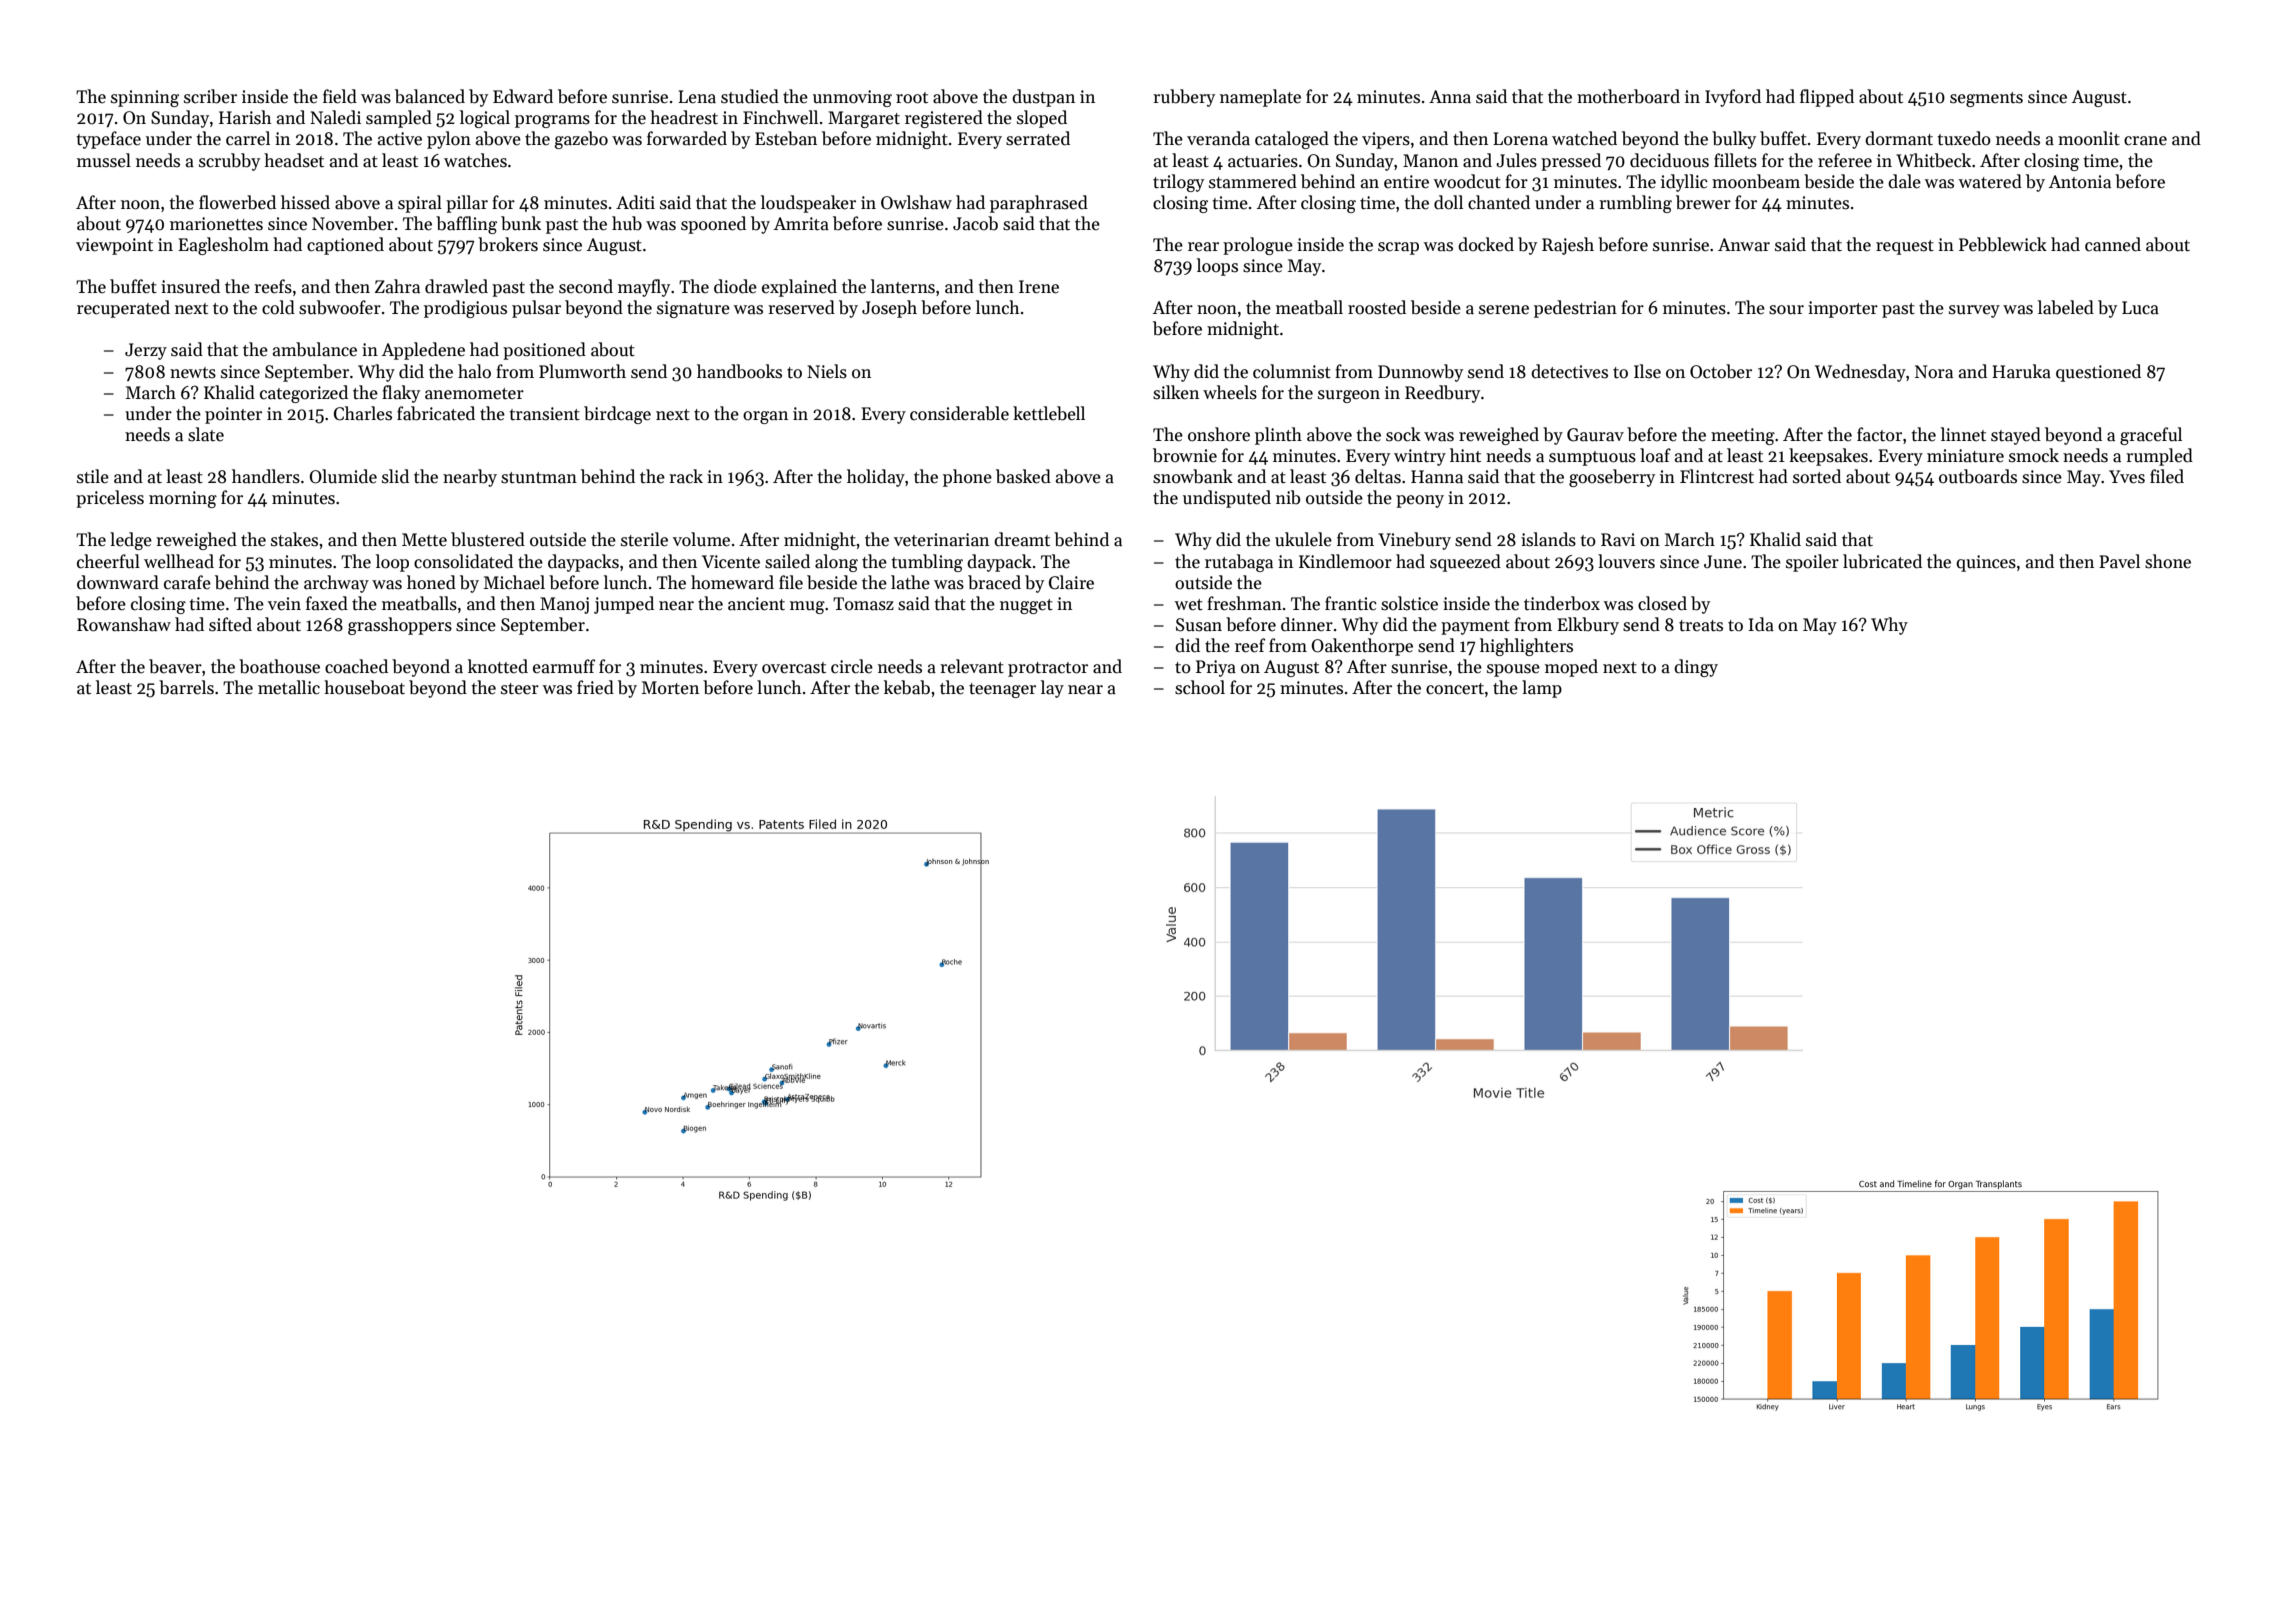 The width and height of the screenshot is (2282, 1614). What do you see at coordinates (304, 394) in the screenshot?
I see `categorized` at bounding box center [304, 394].
